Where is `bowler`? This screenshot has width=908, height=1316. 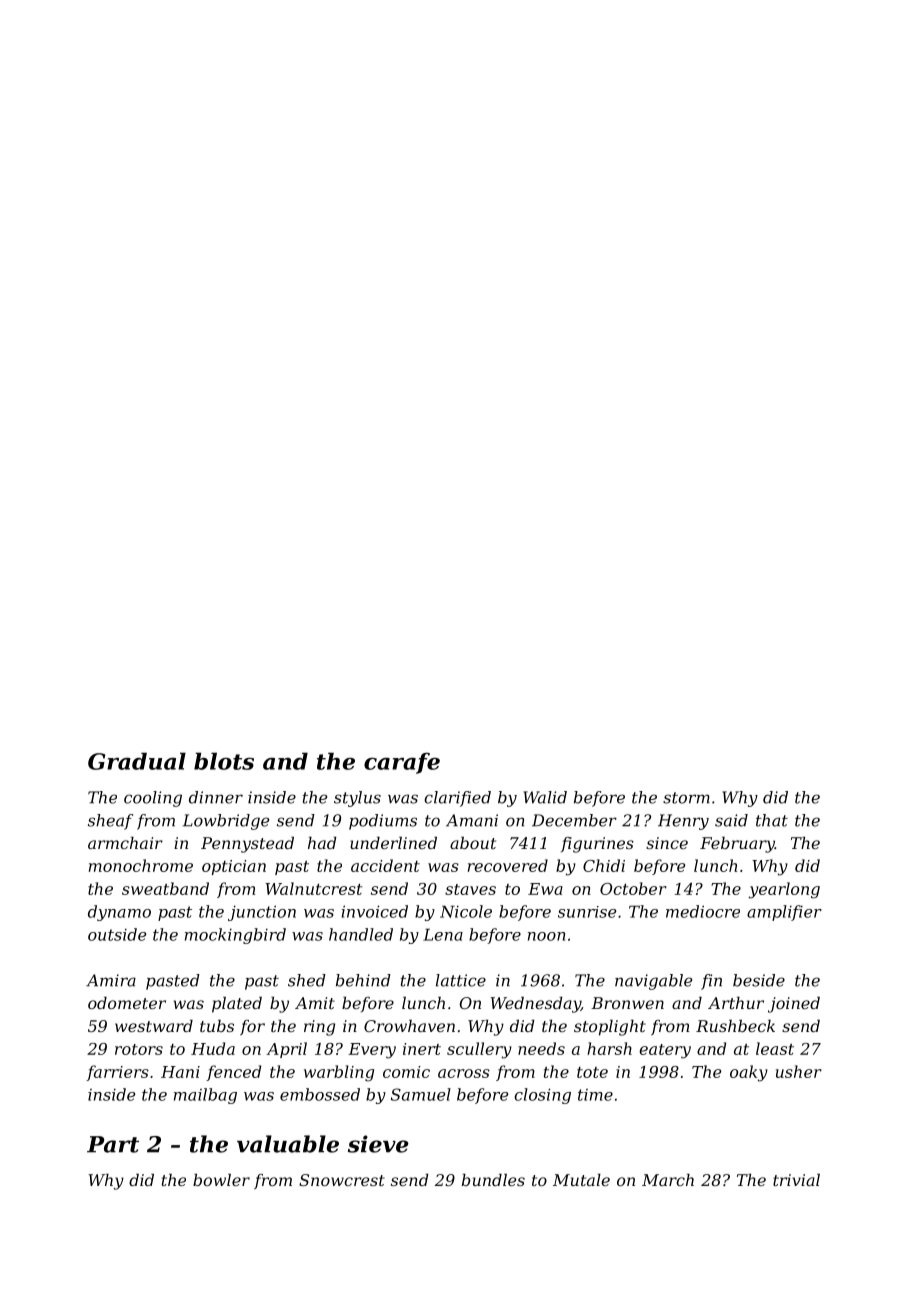 bowler is located at coordinates (221, 1180).
